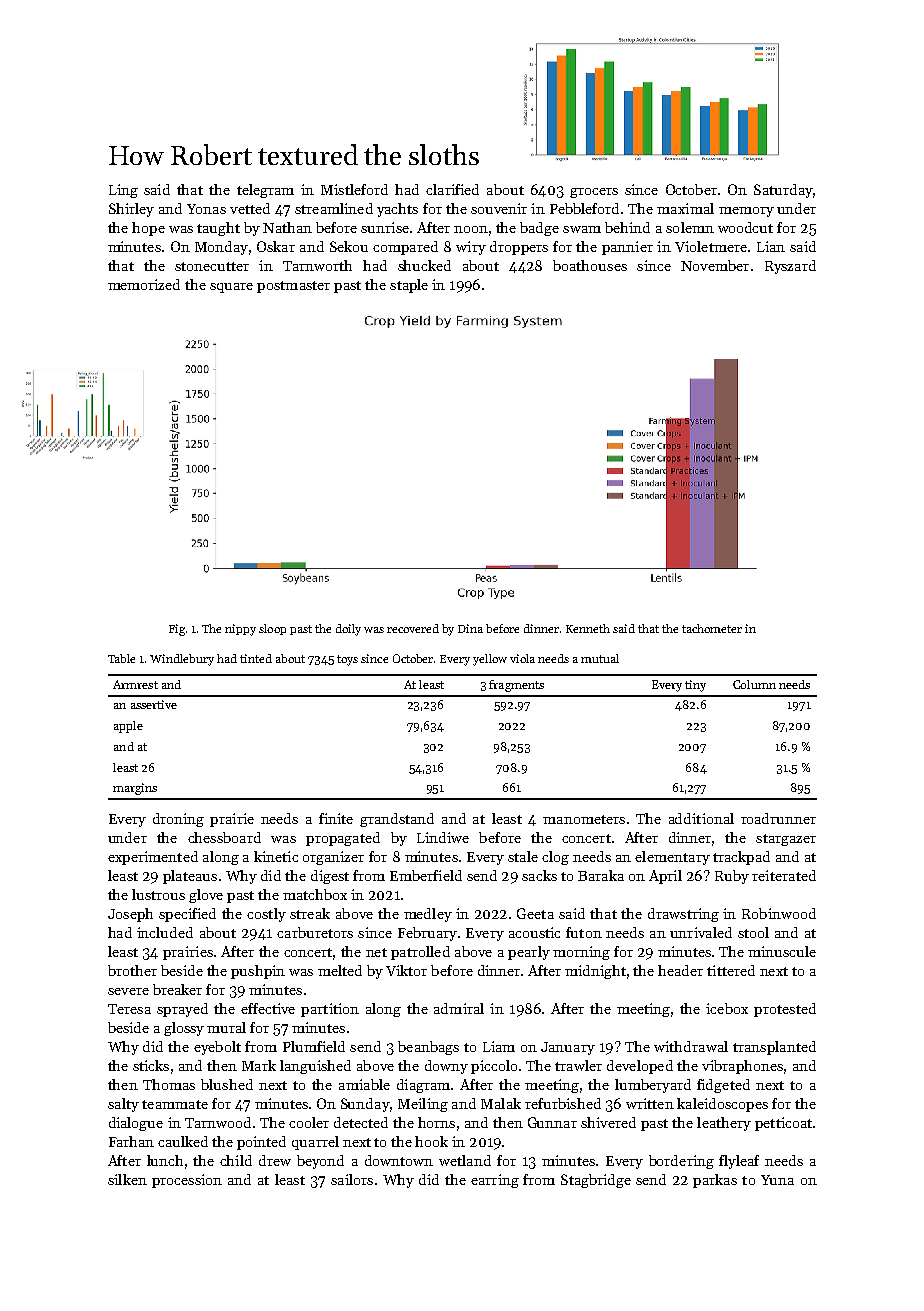 The height and width of the page is (1311, 924). What do you see at coordinates (135, 684) in the page?
I see `Armrest` at bounding box center [135, 684].
